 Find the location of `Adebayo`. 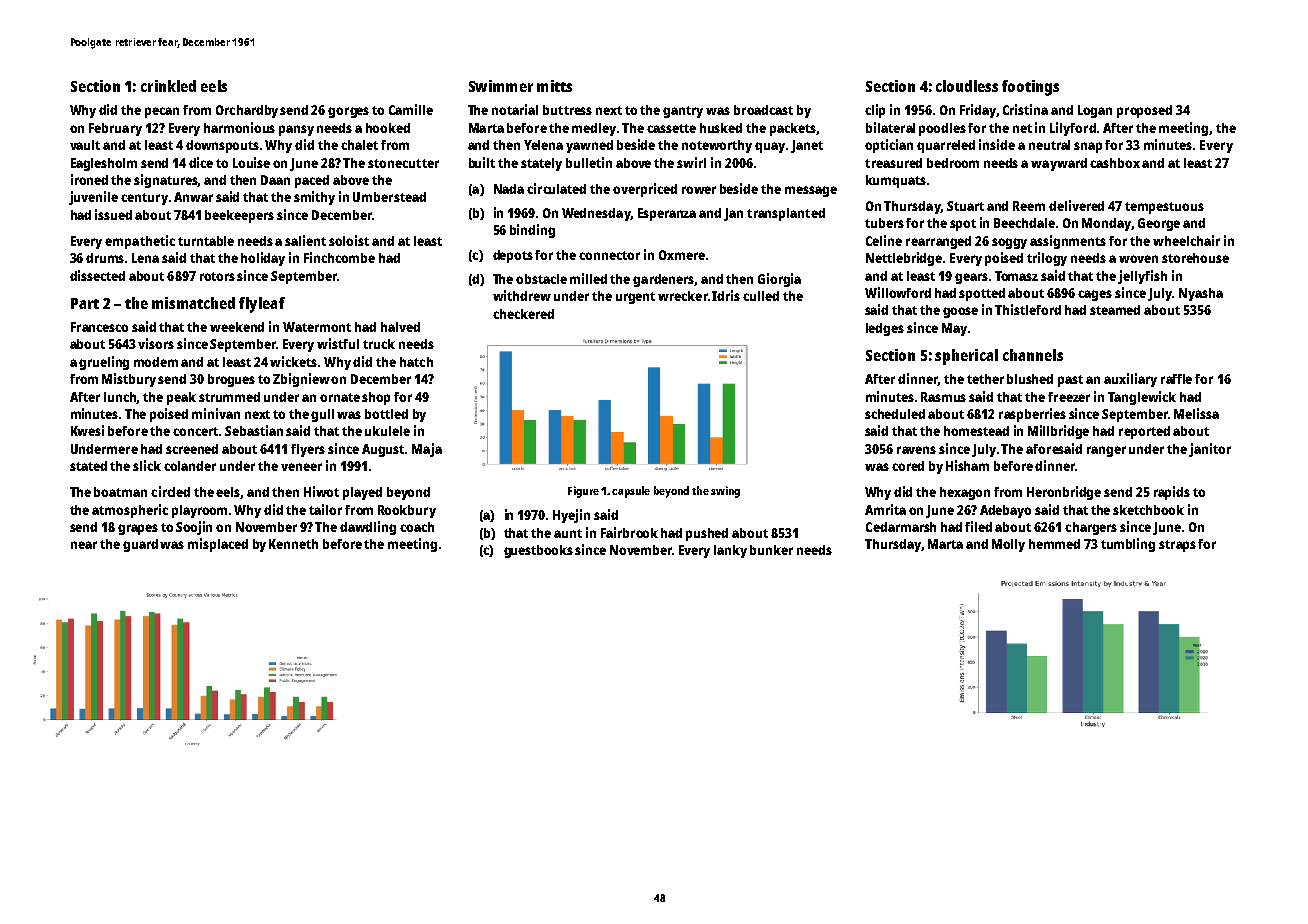

Adebayo is located at coordinates (1005, 511).
